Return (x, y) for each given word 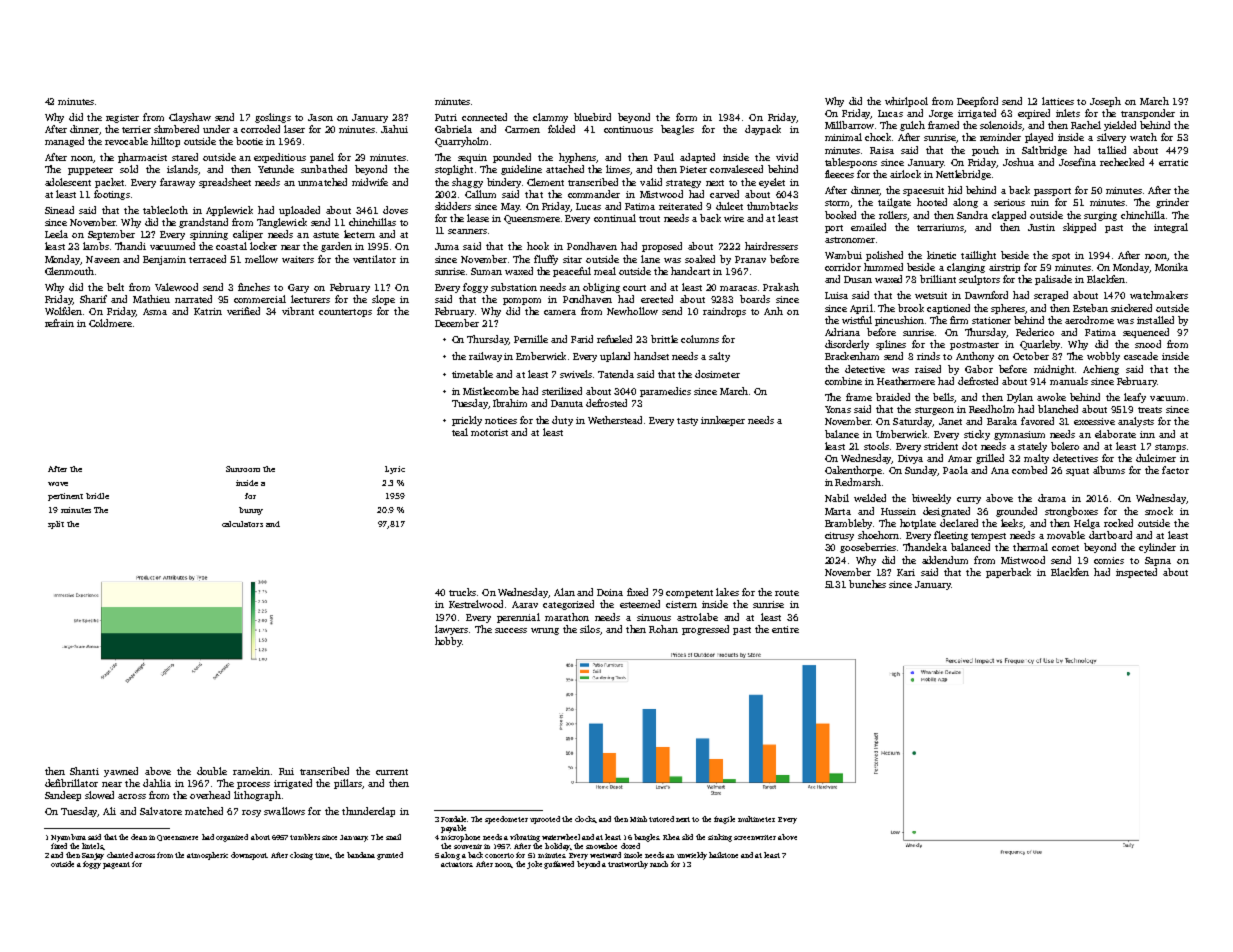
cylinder (1157, 548)
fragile (724, 820)
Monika (1171, 267)
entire (785, 629)
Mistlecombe (491, 391)
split (56, 525)
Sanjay (93, 856)
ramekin (251, 771)
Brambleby (848, 524)
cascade (1141, 356)
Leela (56, 234)
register (122, 118)
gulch (912, 126)
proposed (662, 247)
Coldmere (110, 323)
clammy (550, 118)
